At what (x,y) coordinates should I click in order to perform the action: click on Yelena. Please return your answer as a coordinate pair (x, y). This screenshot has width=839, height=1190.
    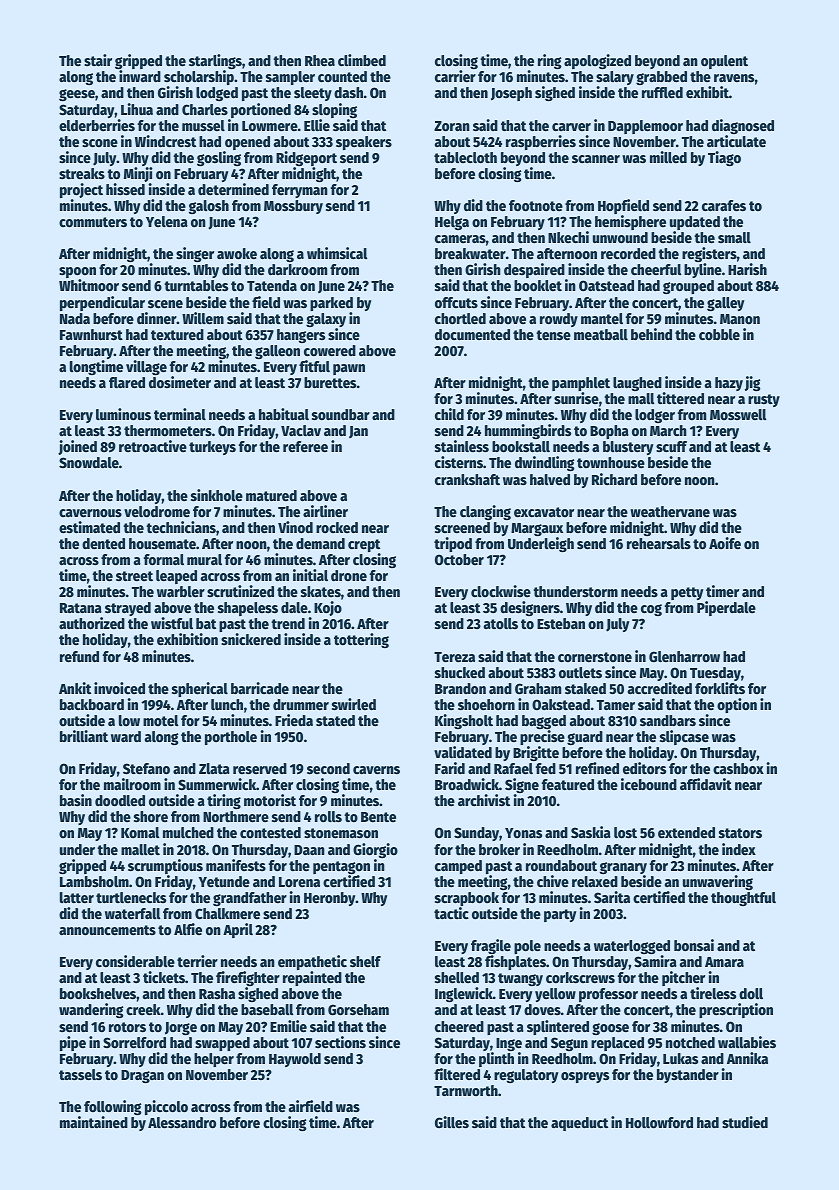
    Looking at the image, I should click on (167, 222).
